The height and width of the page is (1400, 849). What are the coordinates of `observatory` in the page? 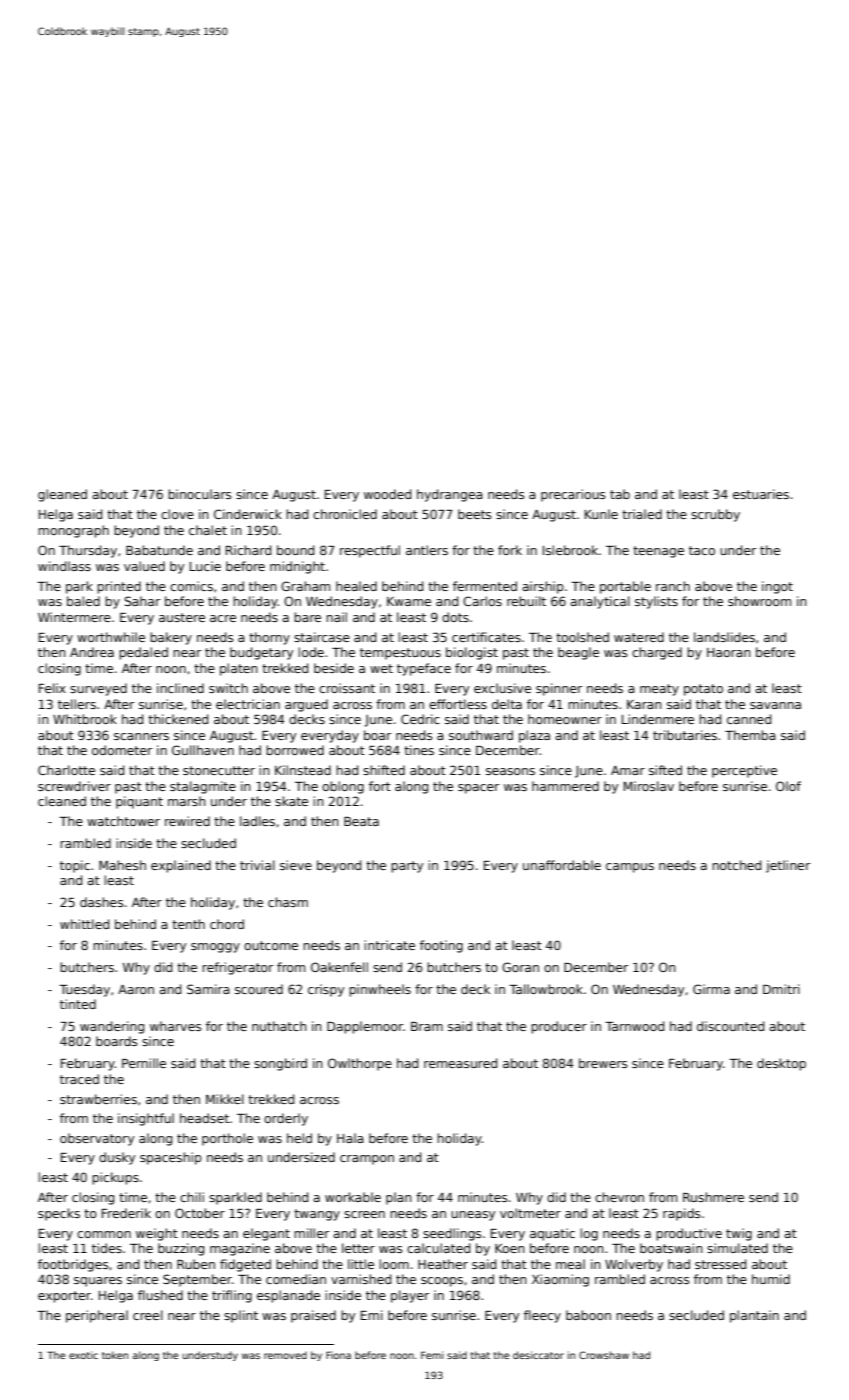 It's located at (97, 1139).
